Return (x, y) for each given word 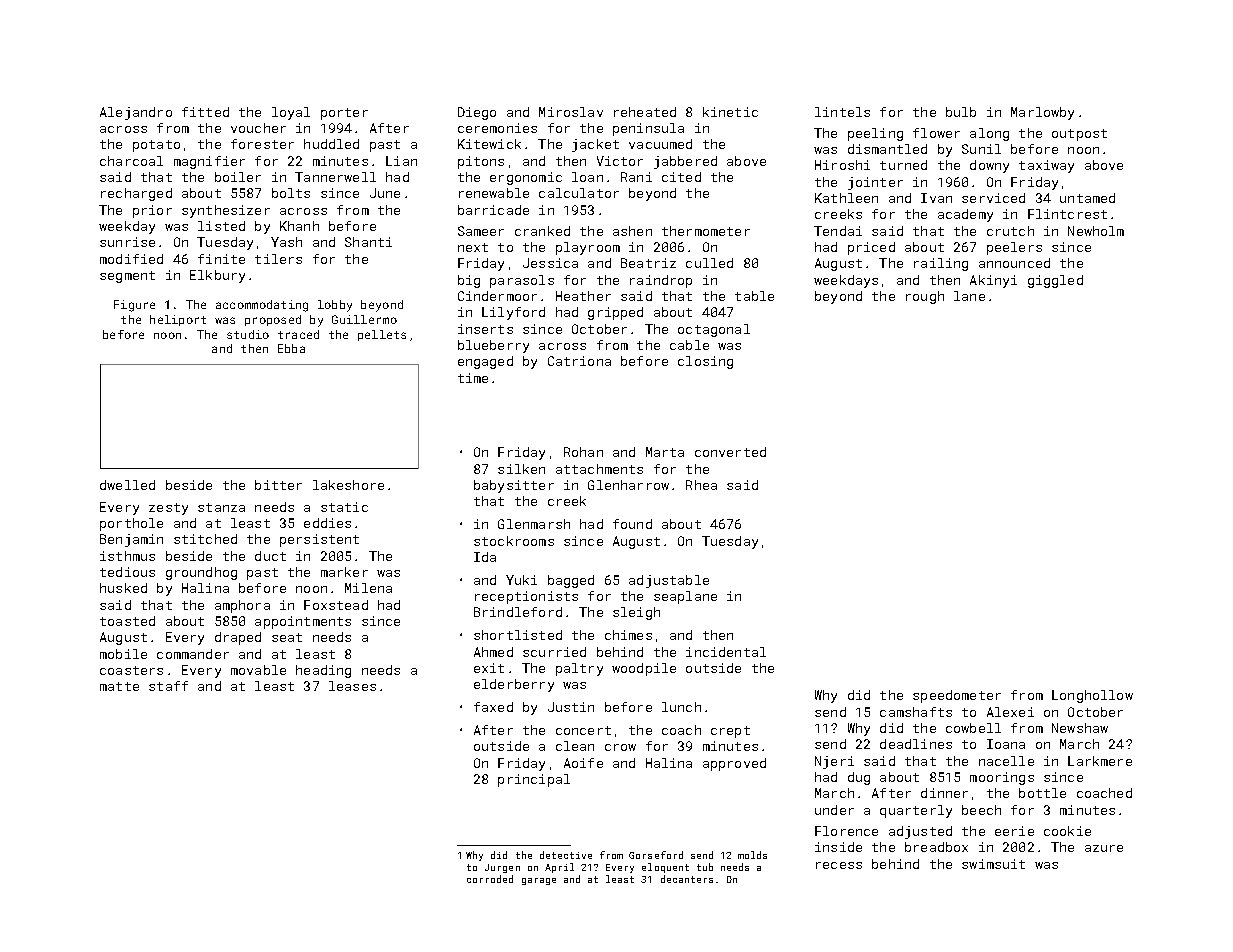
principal (534, 780)
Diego (477, 113)
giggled (1055, 281)
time (473, 378)
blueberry (493, 346)
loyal (291, 113)
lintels (842, 112)
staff (168, 686)
